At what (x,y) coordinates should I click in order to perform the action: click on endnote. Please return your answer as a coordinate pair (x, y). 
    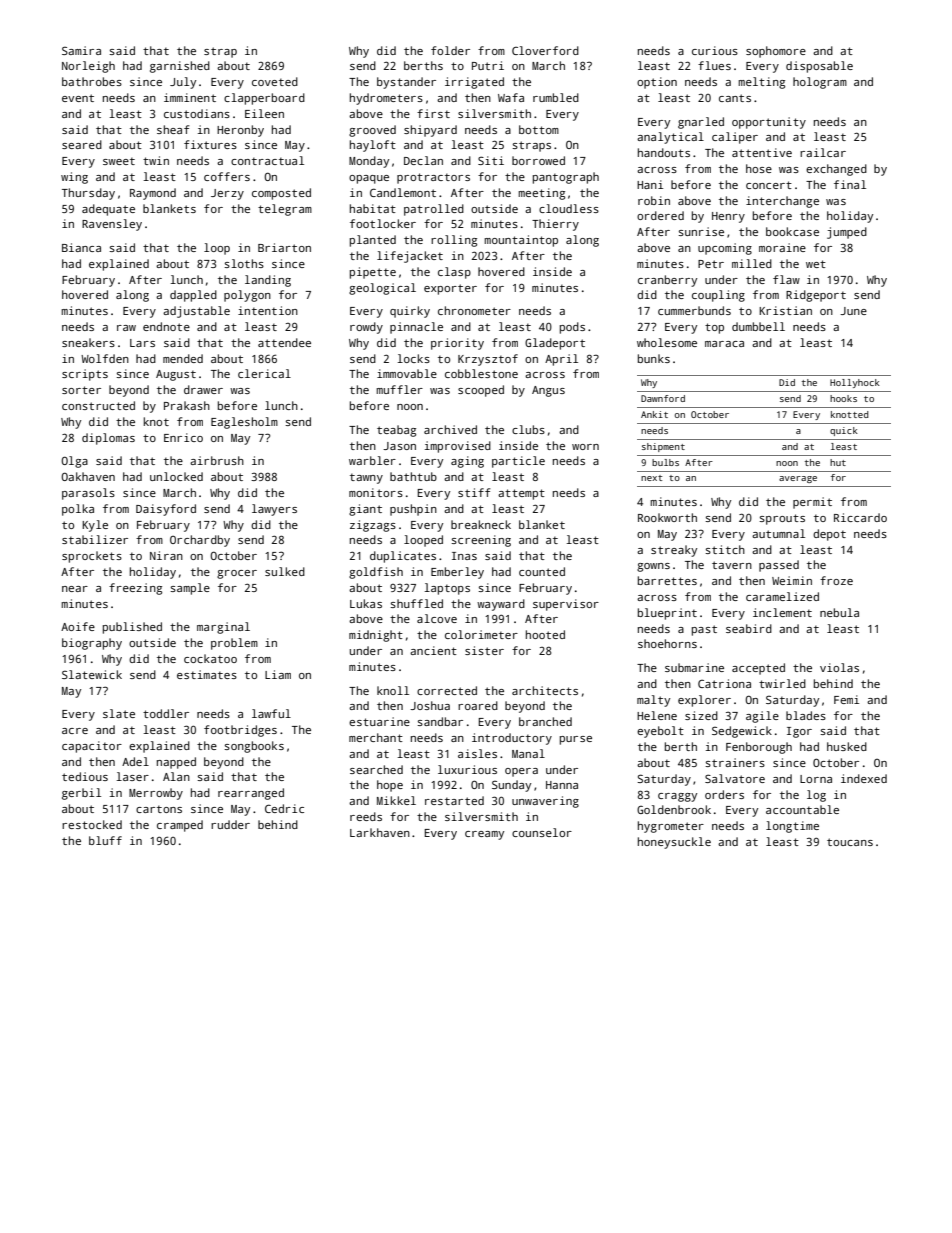
    Looking at the image, I should click on (166, 326).
